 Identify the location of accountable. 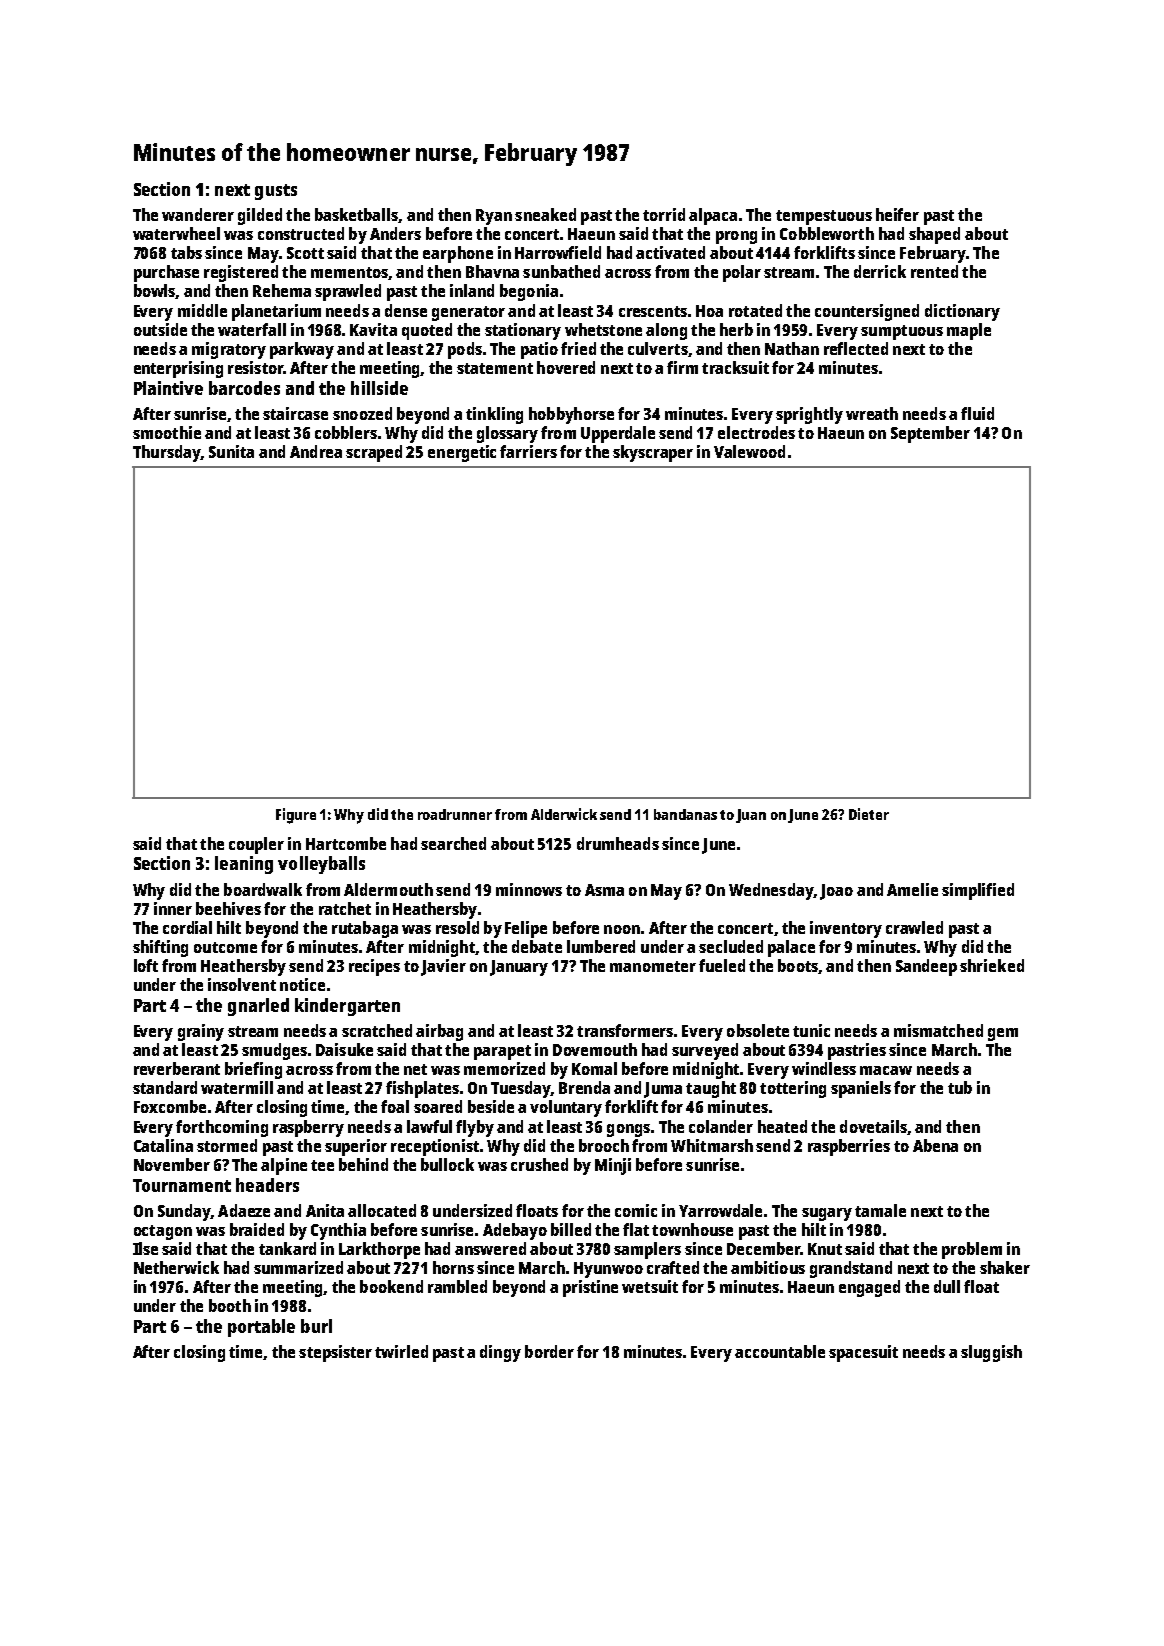
(780, 1351).
